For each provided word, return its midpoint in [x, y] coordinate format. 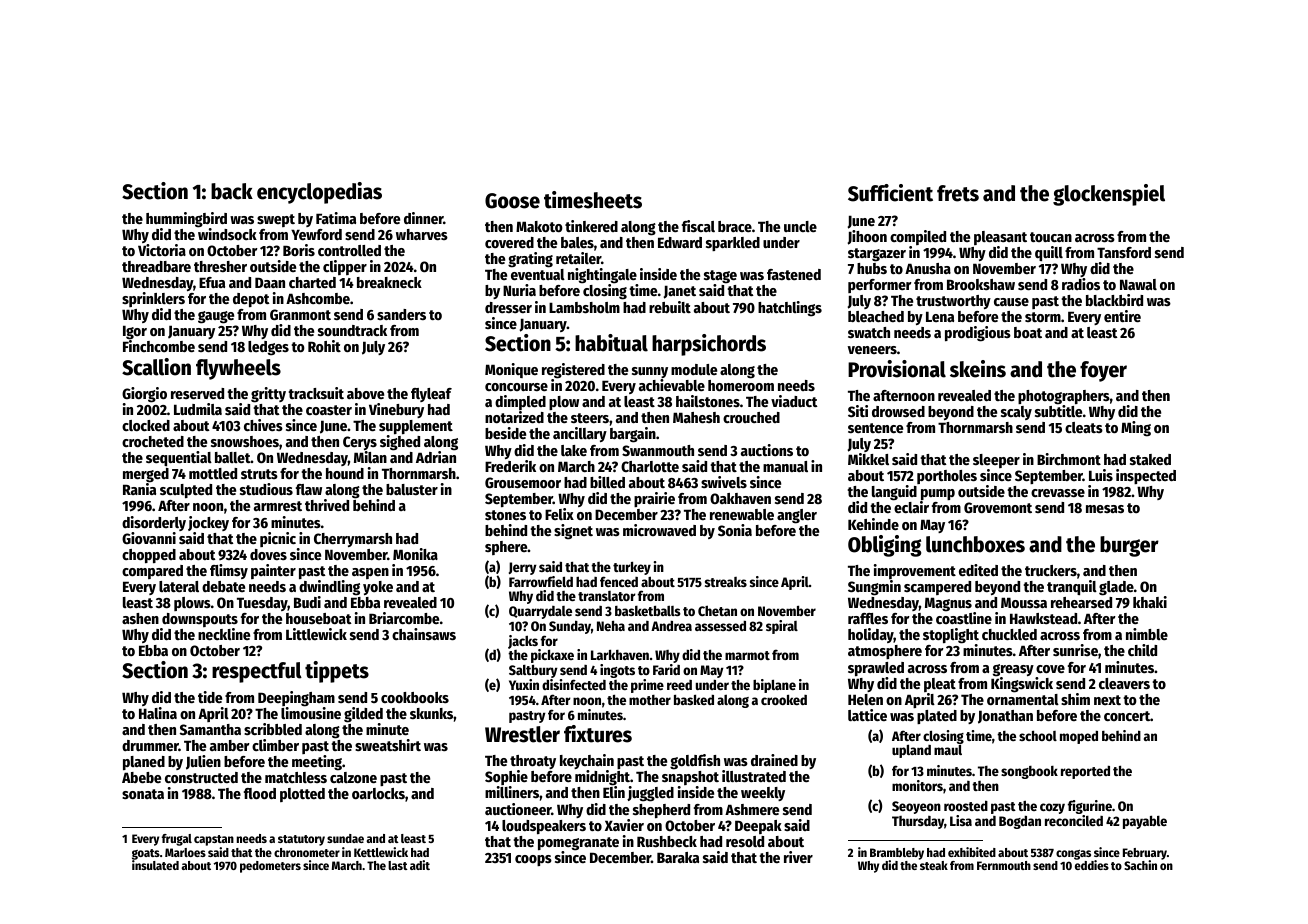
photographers [1064, 397]
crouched [751, 417]
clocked [146, 425]
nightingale [603, 276]
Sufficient [890, 193]
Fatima [336, 218]
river [798, 857]
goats [146, 854]
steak [934, 865]
